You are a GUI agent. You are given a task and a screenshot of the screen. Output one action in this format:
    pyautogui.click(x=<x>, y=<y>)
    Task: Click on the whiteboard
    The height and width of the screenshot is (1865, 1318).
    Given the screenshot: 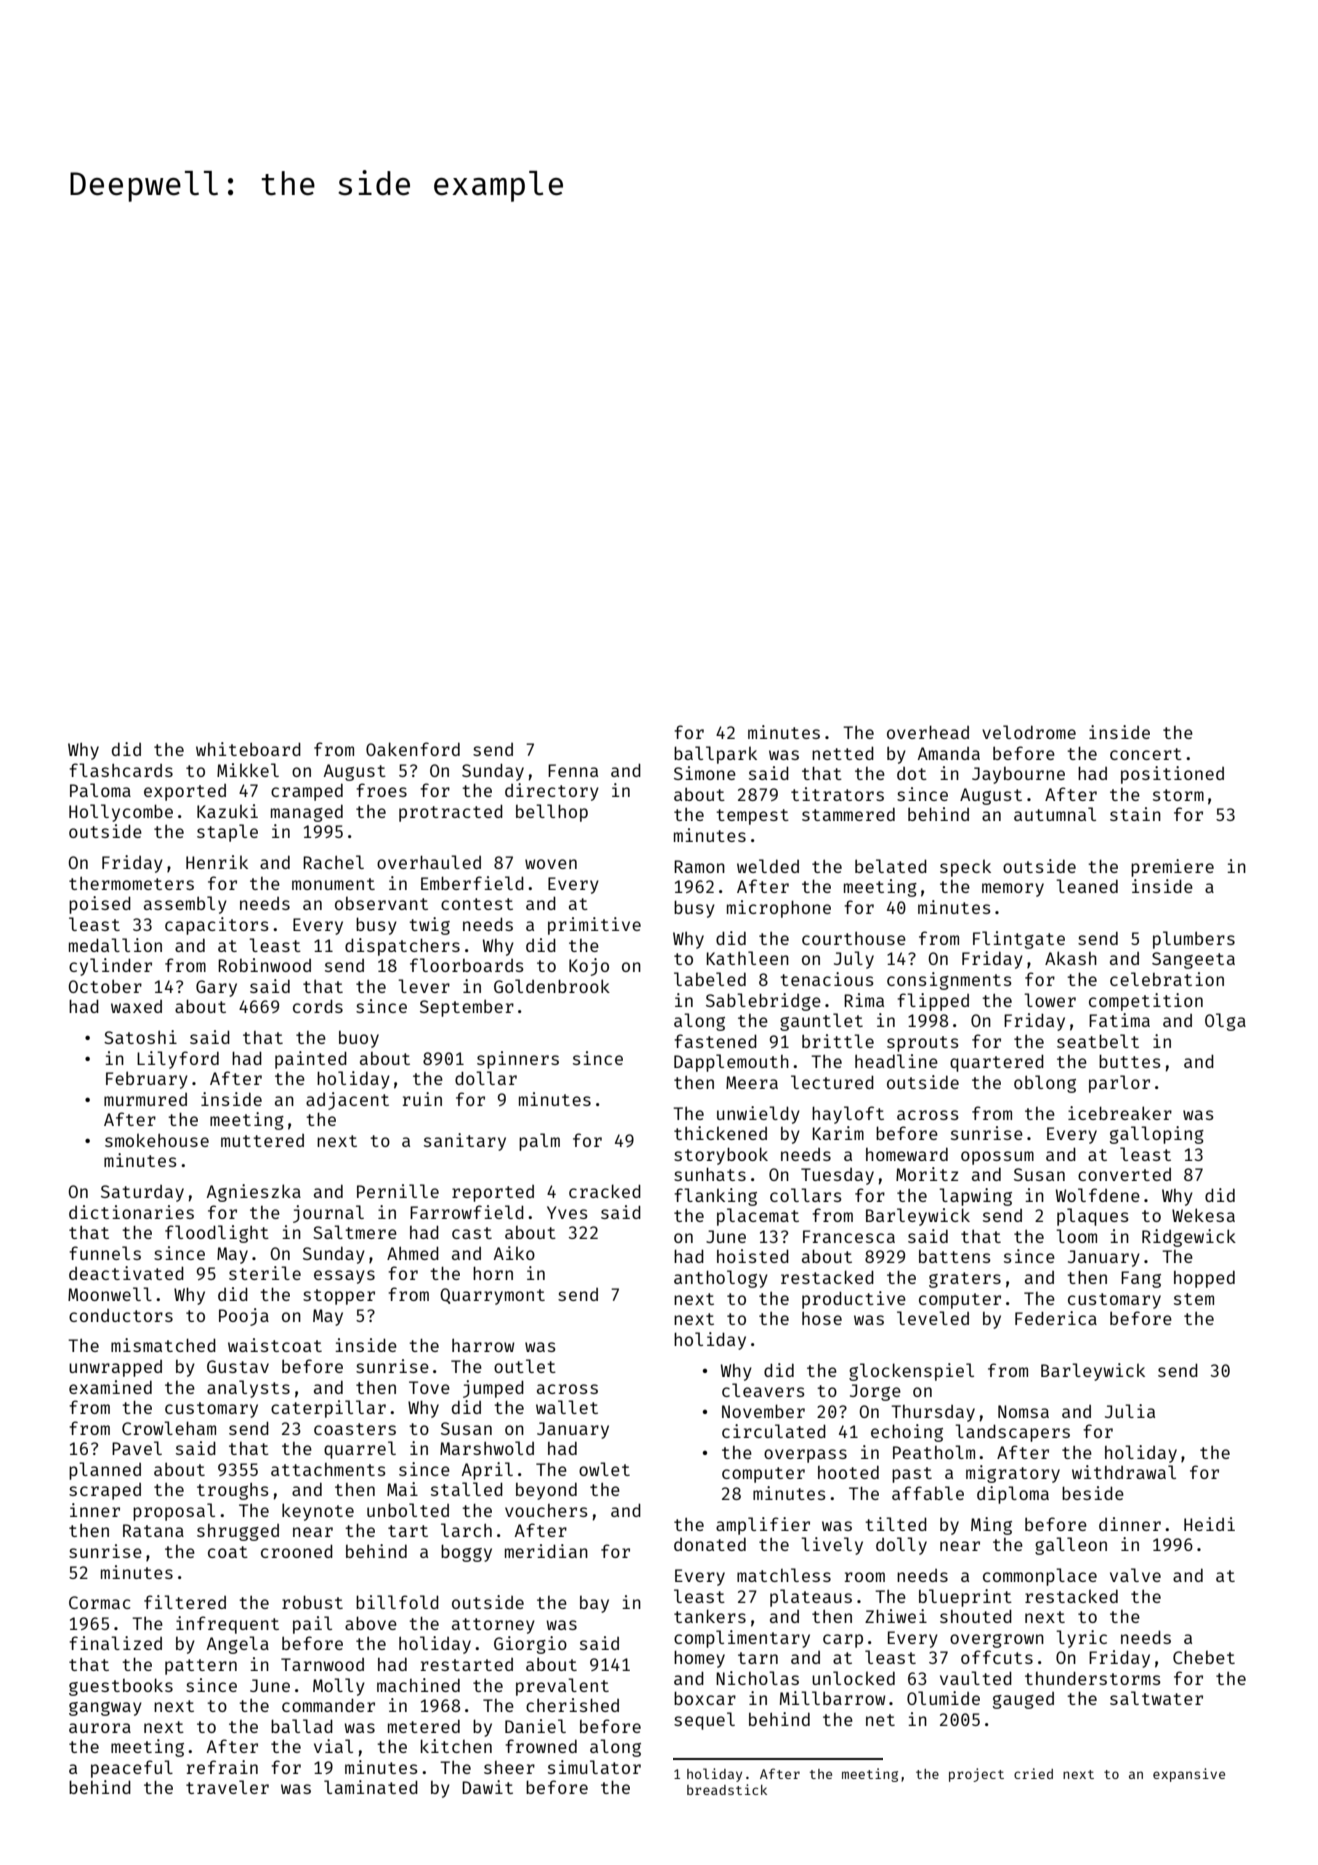 What is the action you would take?
    pyautogui.click(x=248, y=749)
